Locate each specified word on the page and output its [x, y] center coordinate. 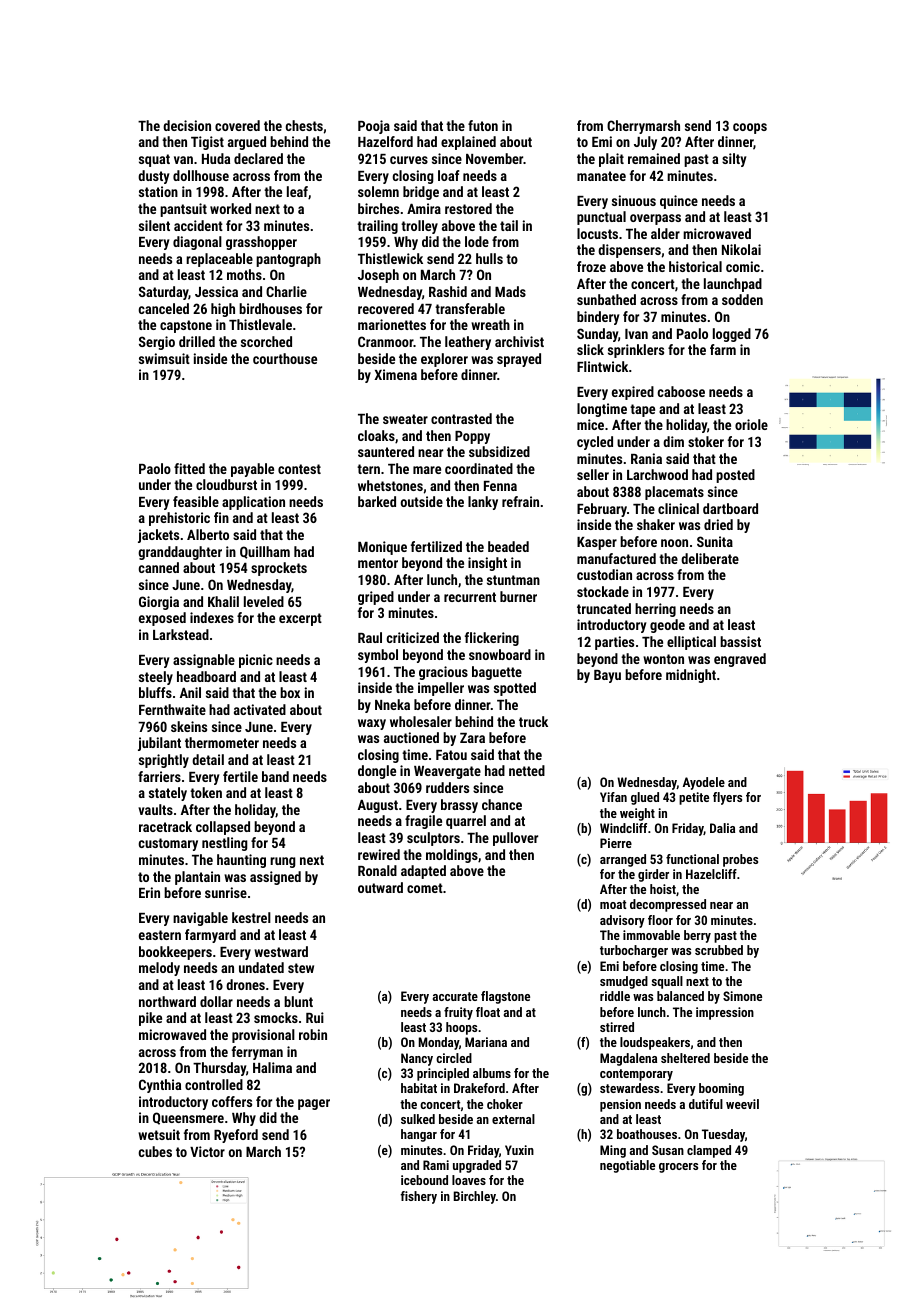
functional [692, 859]
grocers [678, 1168]
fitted [189, 468]
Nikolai [741, 249]
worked [230, 208]
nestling [225, 844]
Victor [207, 1151]
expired [633, 393]
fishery [418, 1197]
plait [611, 160]
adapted [423, 872]
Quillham [265, 552]
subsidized [499, 451]
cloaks [376, 435]
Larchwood [657, 474]
